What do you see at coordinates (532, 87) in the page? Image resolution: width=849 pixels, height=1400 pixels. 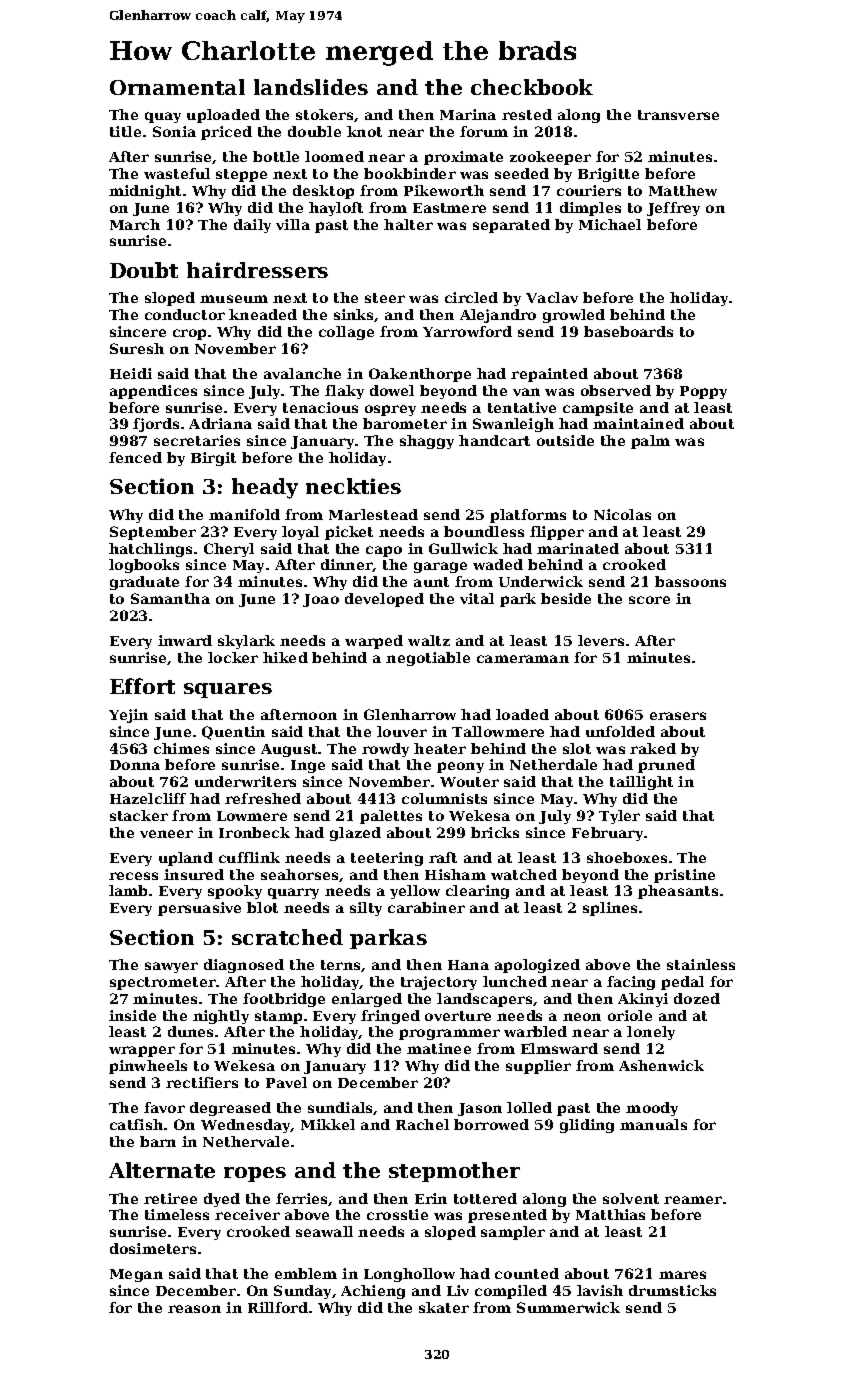 I see `checkbook` at bounding box center [532, 87].
